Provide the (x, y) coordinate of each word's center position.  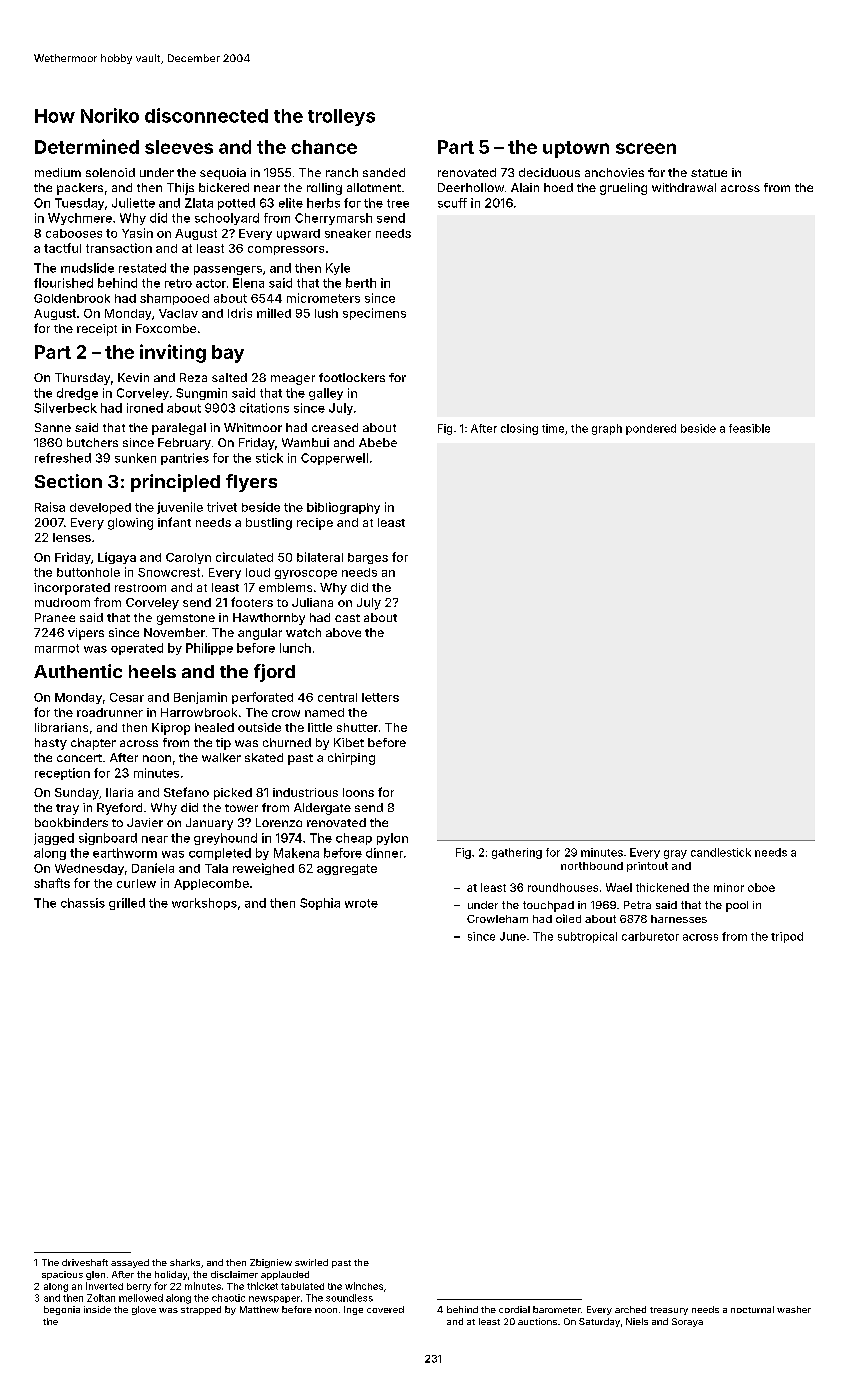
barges (368, 558)
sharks (185, 1262)
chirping (351, 759)
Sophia (320, 904)
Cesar (127, 697)
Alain (525, 187)
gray (675, 854)
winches (364, 1286)
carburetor (650, 936)
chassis (83, 903)
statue (709, 173)
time (553, 428)
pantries (185, 459)
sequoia (223, 174)
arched (630, 1309)
